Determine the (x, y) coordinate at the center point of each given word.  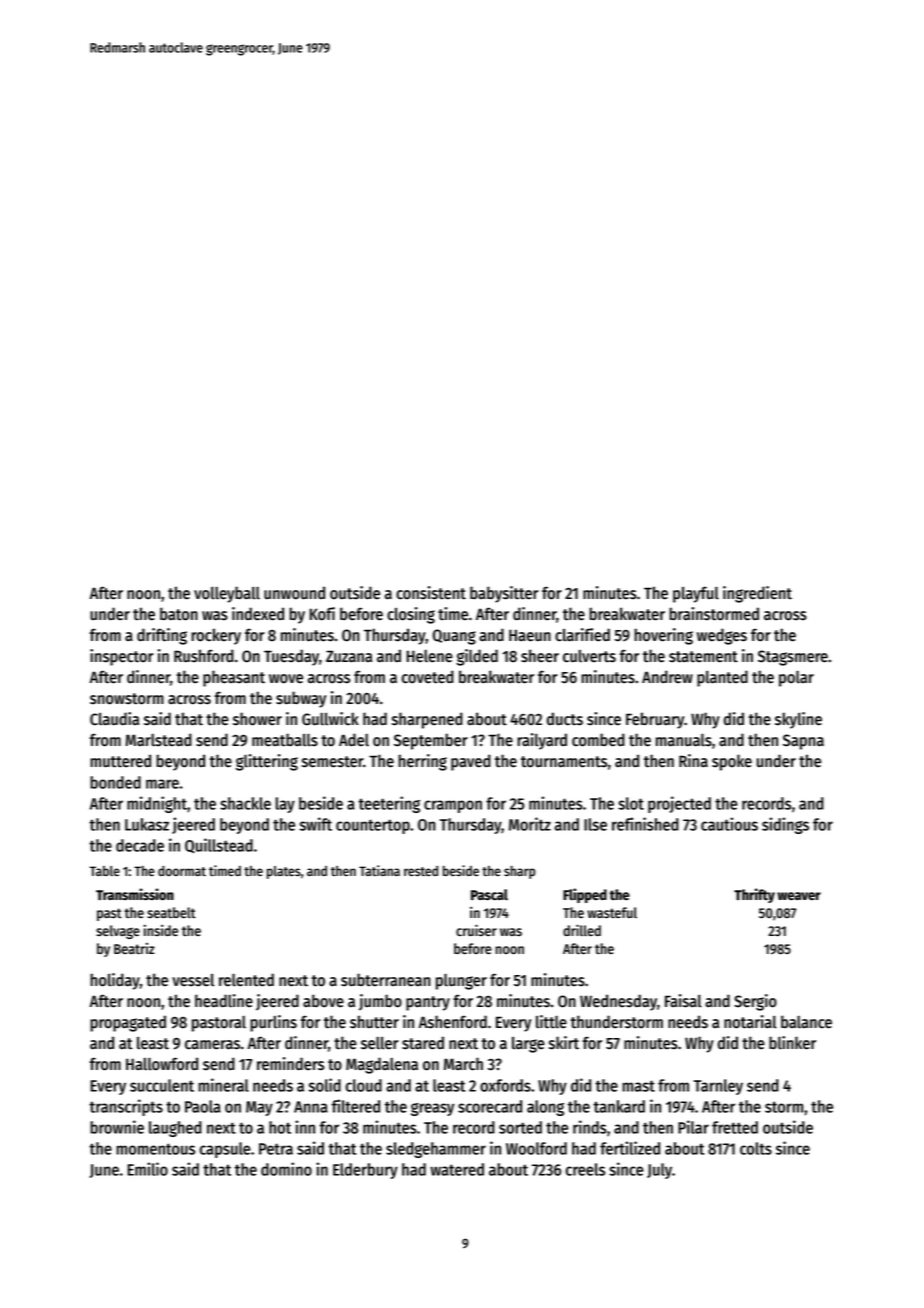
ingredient (757, 594)
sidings (785, 825)
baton (179, 614)
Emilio (147, 1169)
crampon (453, 806)
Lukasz (147, 824)
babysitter (504, 594)
